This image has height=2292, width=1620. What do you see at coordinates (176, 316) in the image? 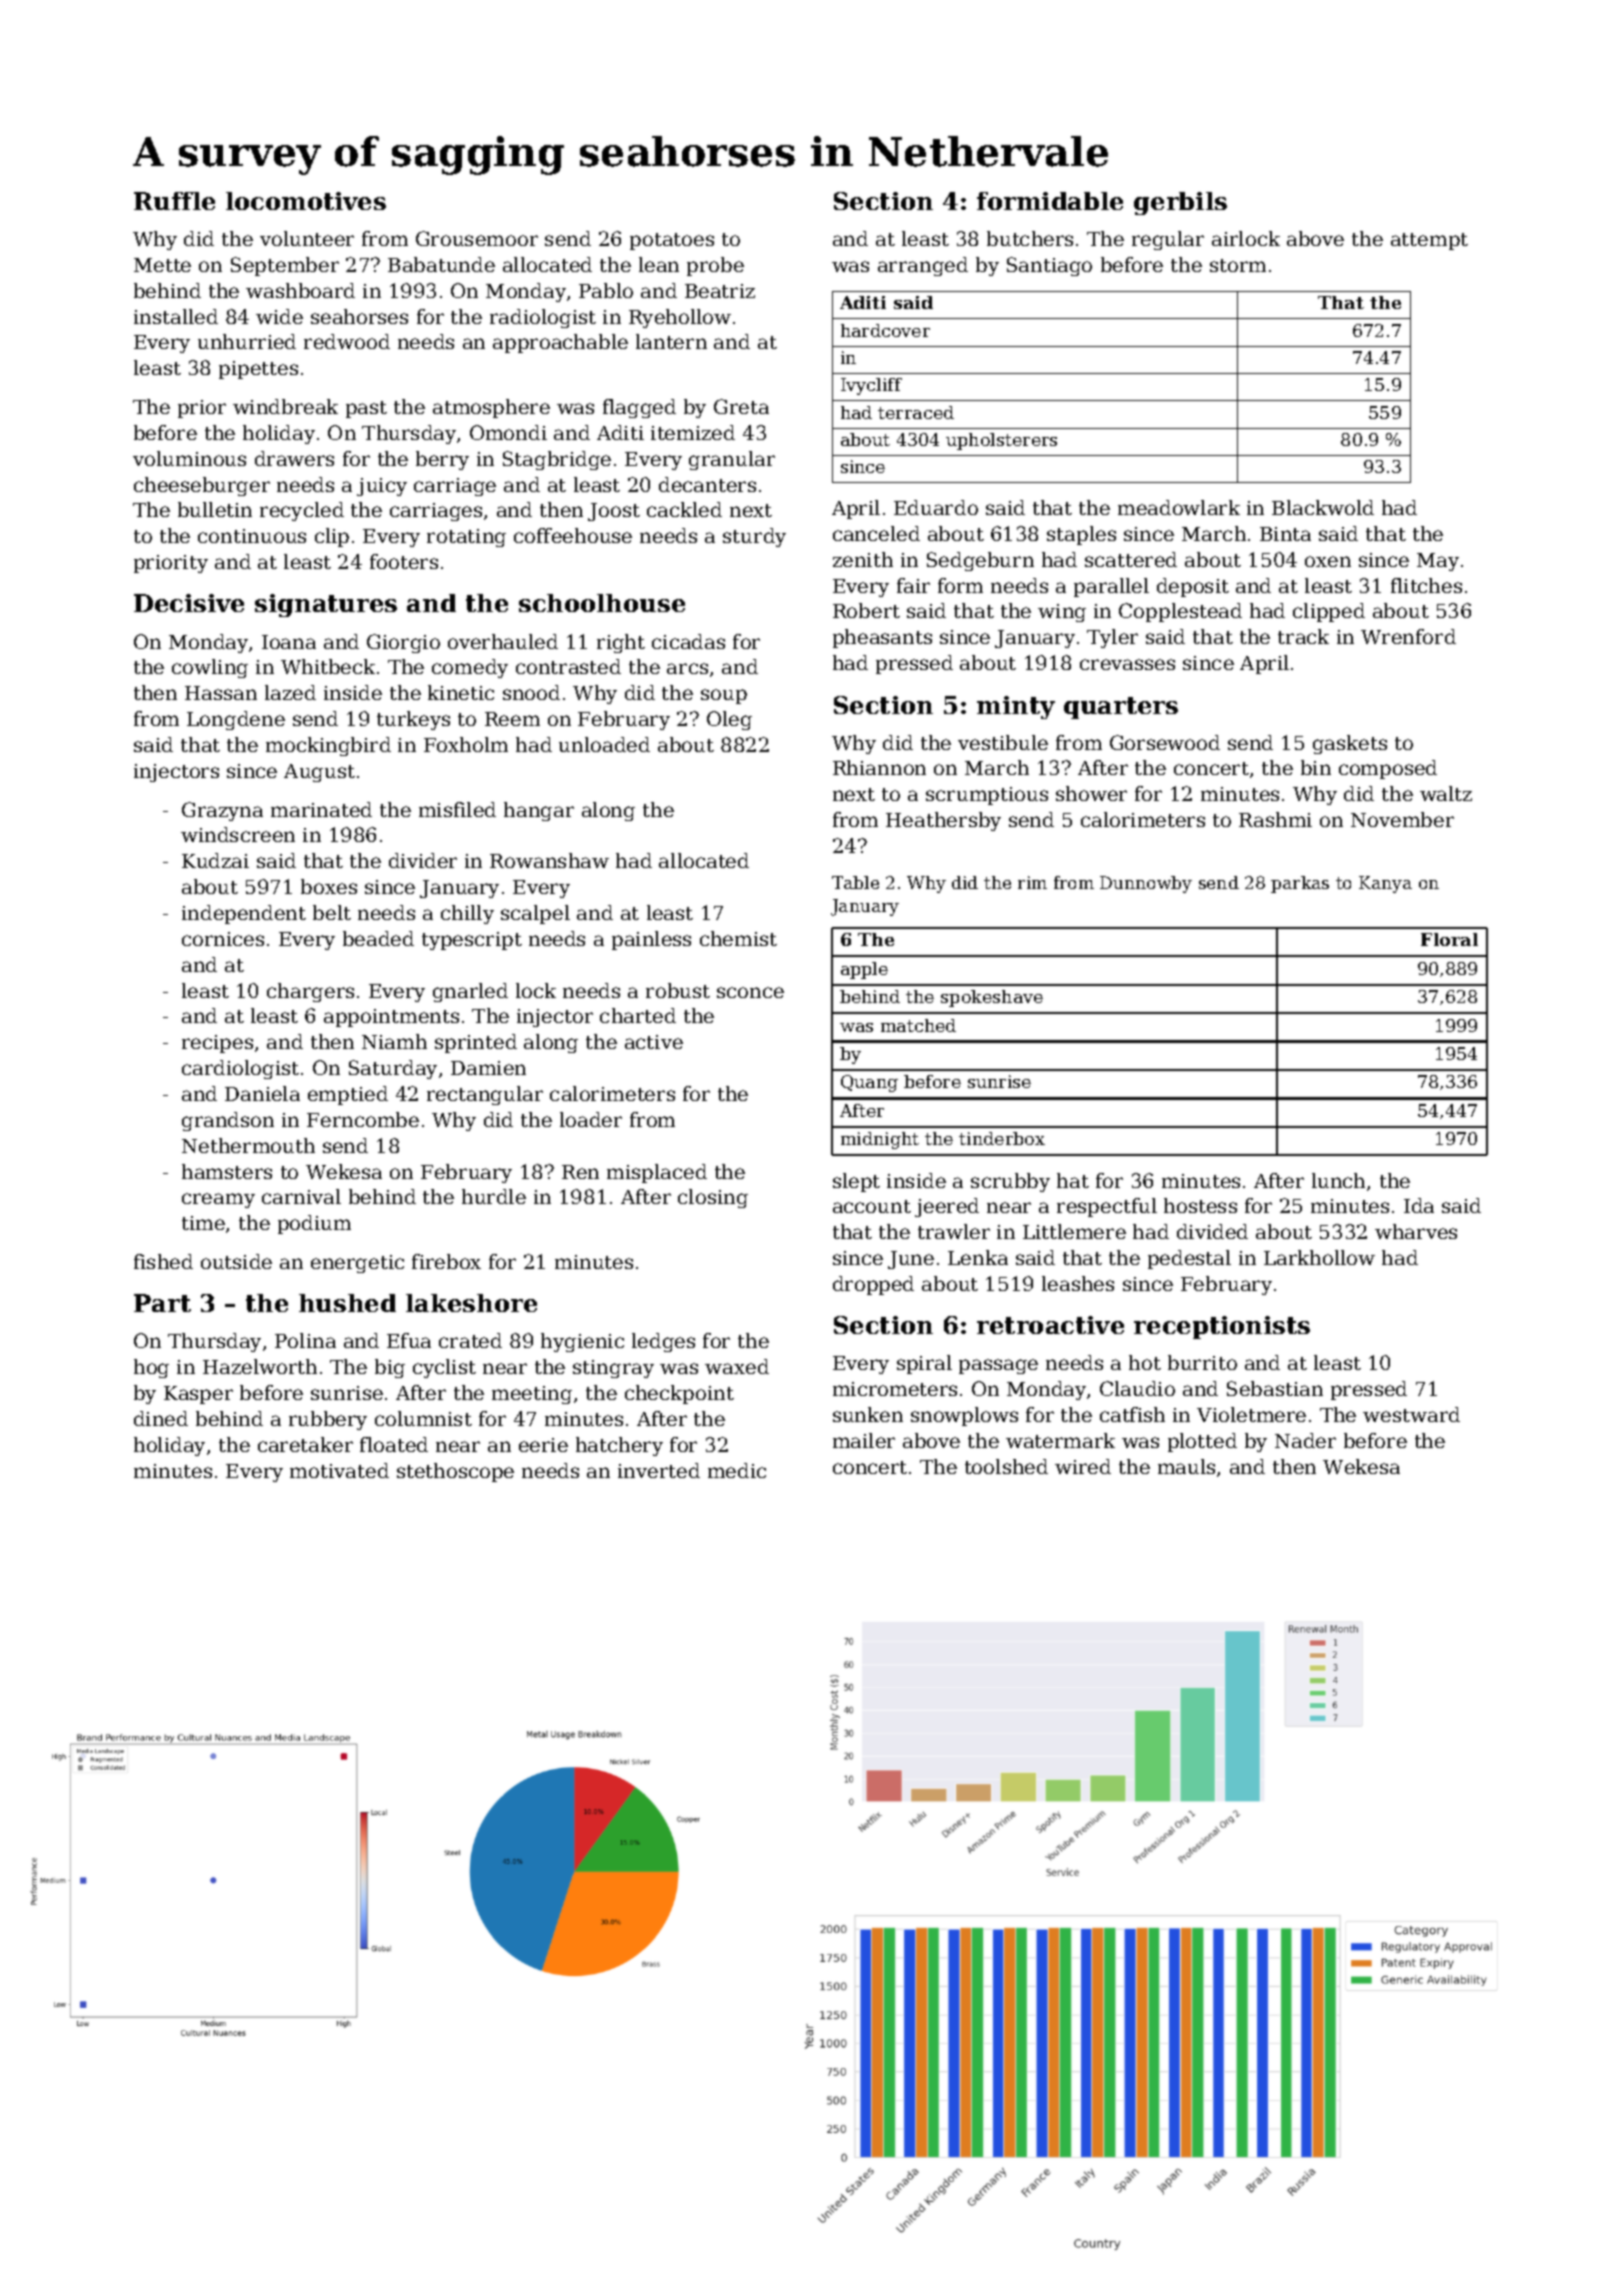
I see `installed` at bounding box center [176, 316].
